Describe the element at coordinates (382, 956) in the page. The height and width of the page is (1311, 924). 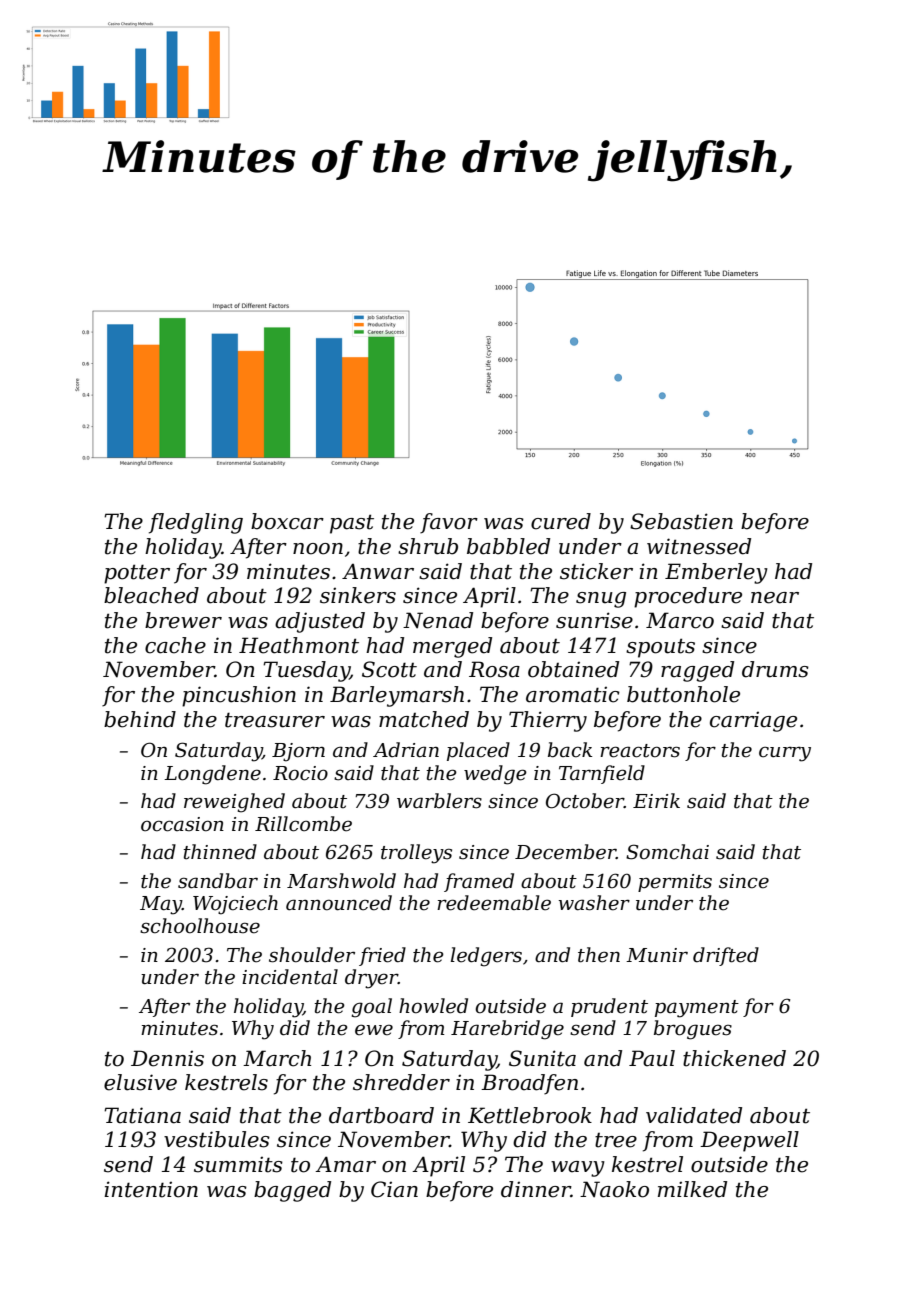
I see `fried` at that location.
